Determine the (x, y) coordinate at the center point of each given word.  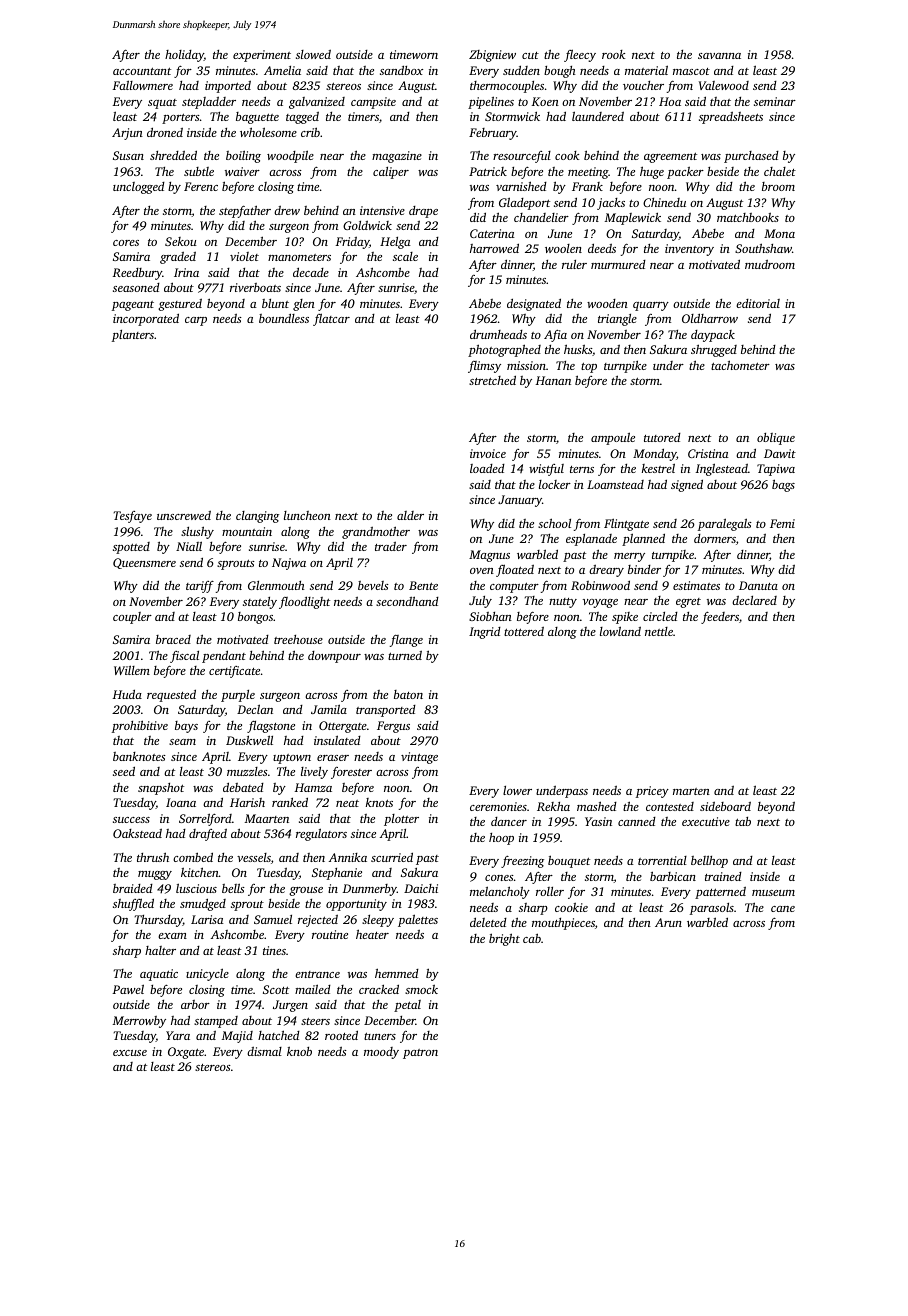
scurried (392, 857)
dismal (264, 1051)
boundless (284, 318)
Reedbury (137, 274)
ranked (290, 802)
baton (408, 694)
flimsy (484, 367)
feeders (720, 618)
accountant (142, 71)
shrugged (714, 350)
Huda (127, 694)
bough (560, 72)
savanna (719, 56)
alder (410, 515)
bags (783, 485)
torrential (662, 860)
